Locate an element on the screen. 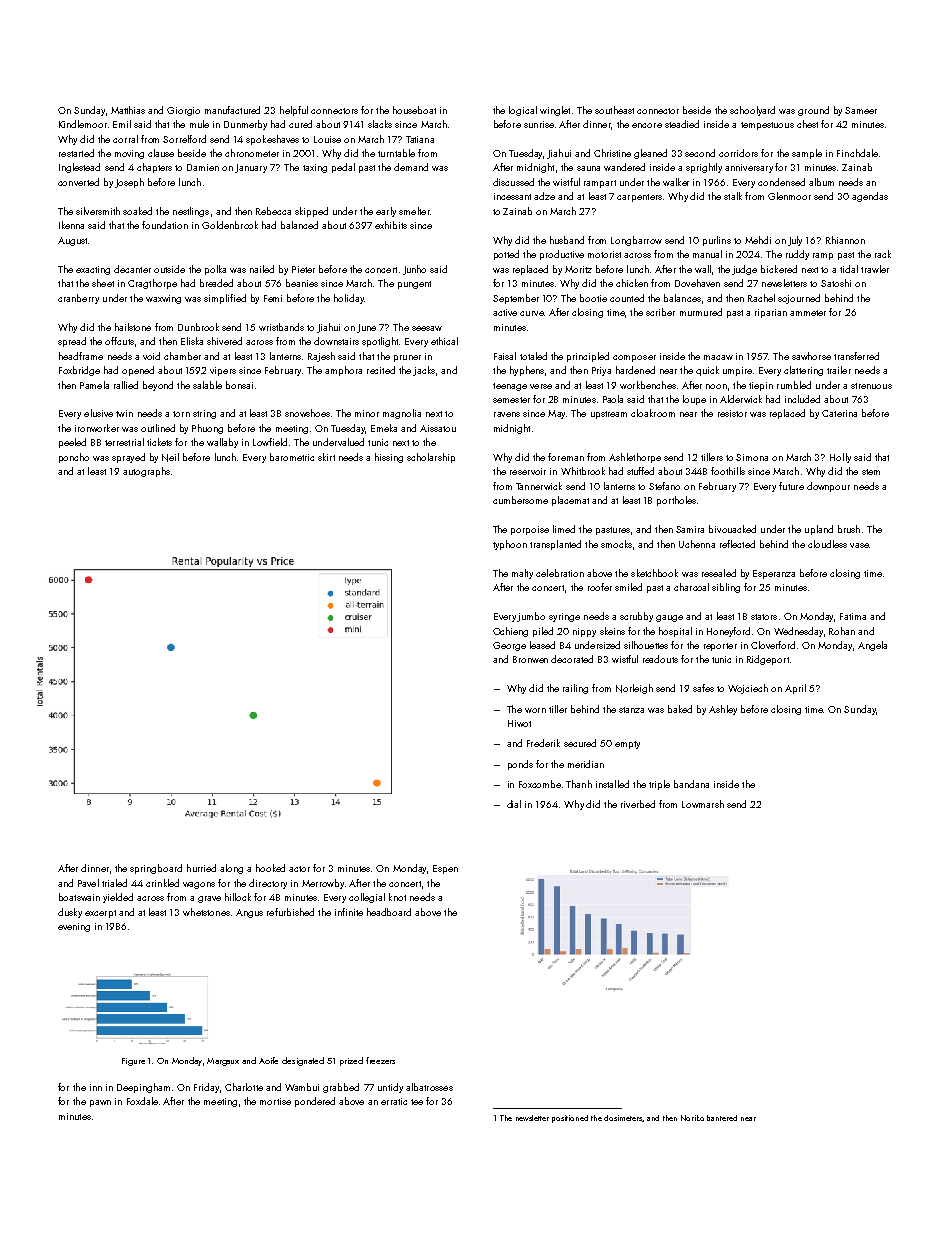 This screenshot has width=952, height=1233. ponds is located at coordinates (520, 765).
